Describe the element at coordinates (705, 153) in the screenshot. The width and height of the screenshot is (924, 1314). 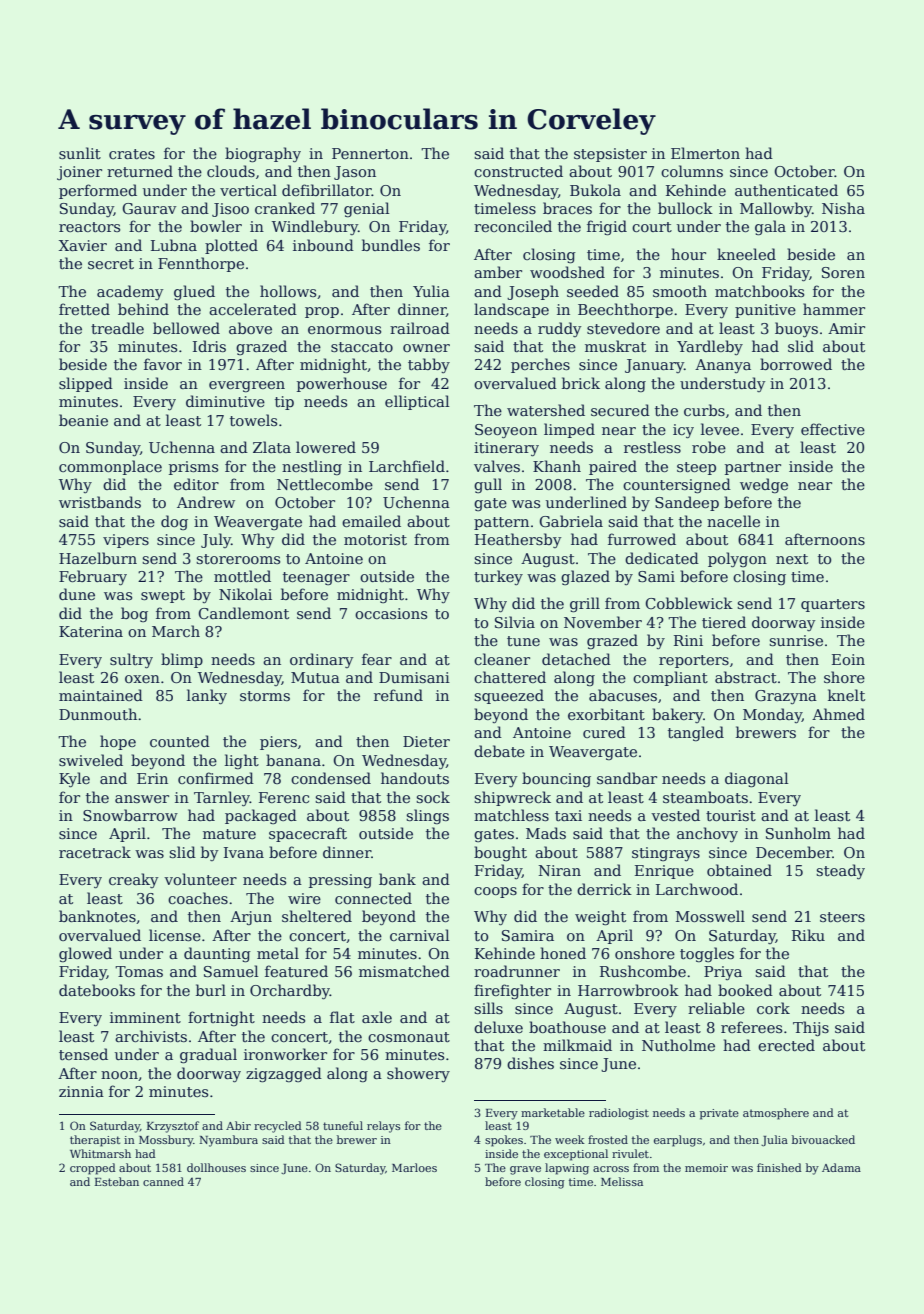
I see `Elmerton` at that location.
